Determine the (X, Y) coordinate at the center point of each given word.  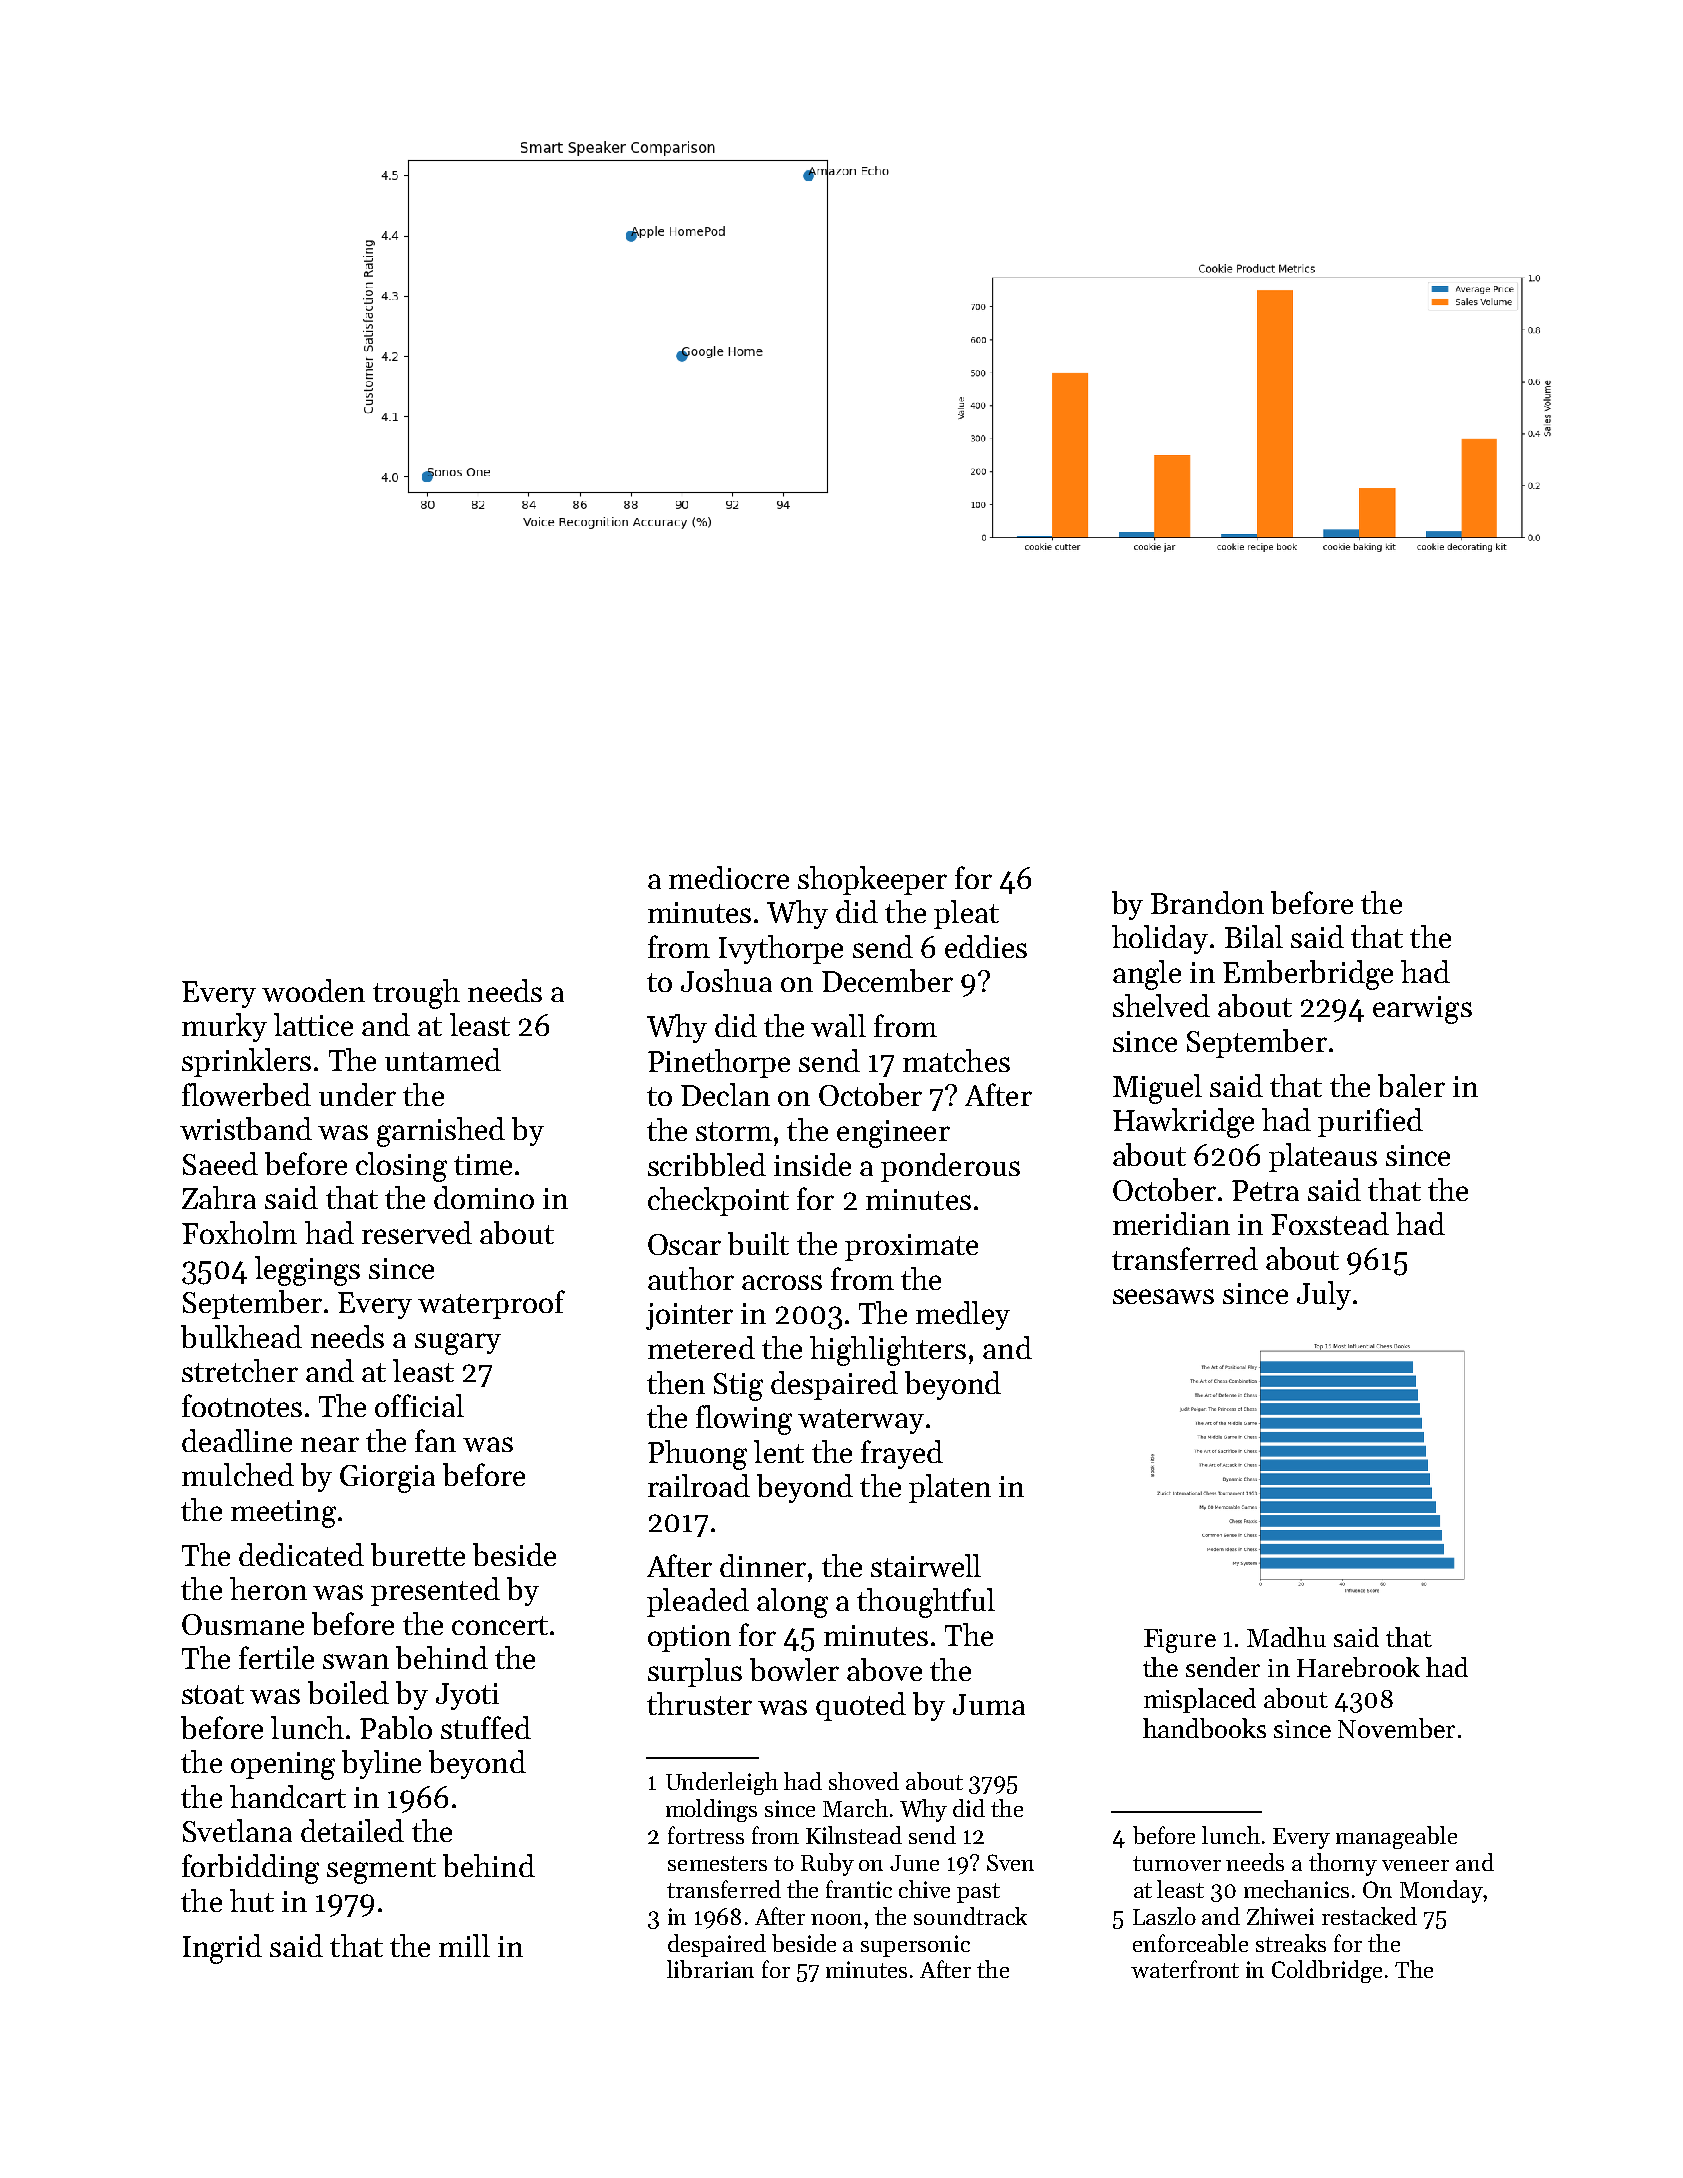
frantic (859, 1889)
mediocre (729, 877)
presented (435, 1591)
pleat (966, 914)
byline (381, 1764)
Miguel (1157, 1089)
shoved (864, 1781)
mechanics (1296, 1889)
